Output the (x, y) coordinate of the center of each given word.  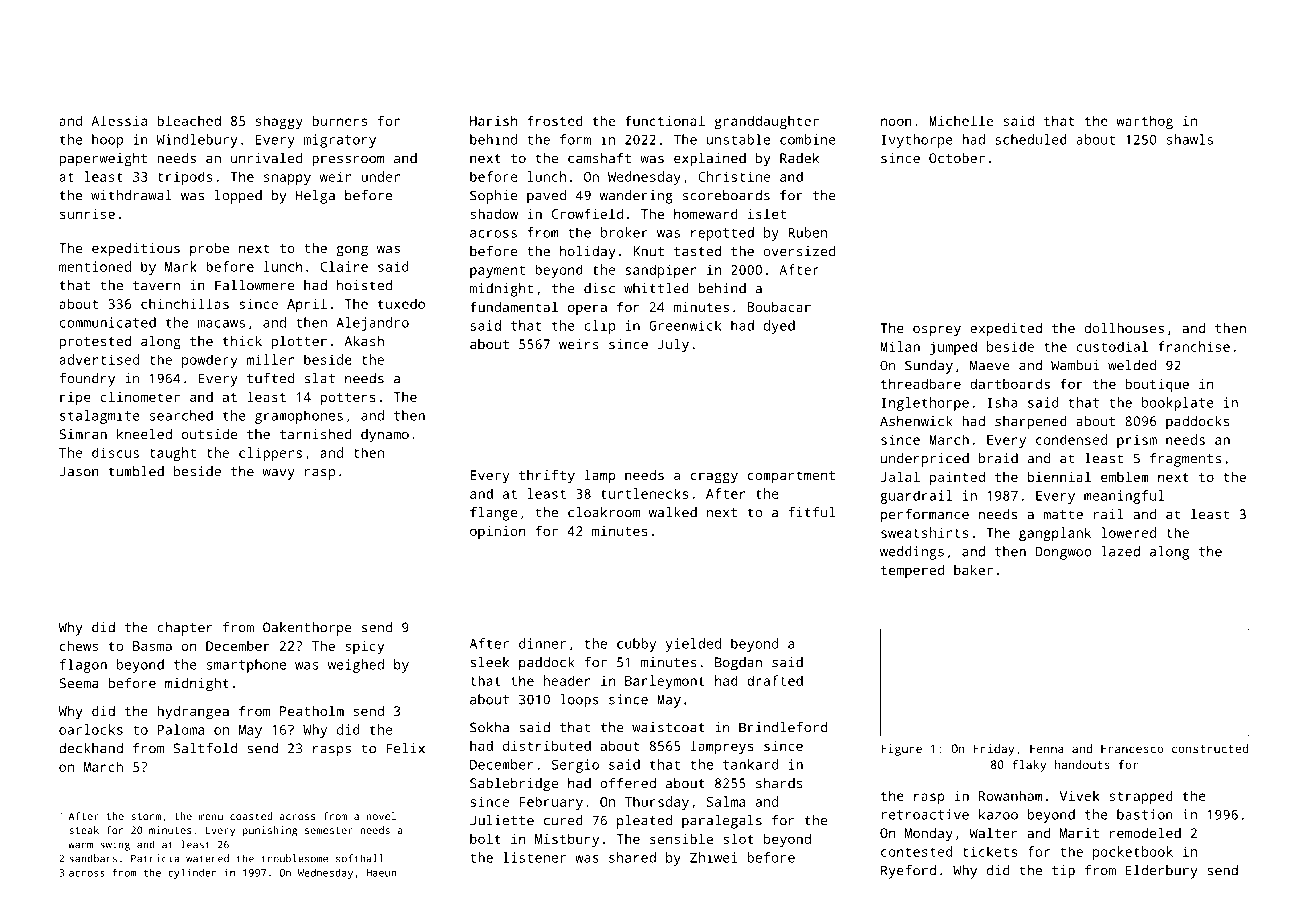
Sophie (494, 197)
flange (494, 514)
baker (973, 569)
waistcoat (668, 727)
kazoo (998, 814)
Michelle (961, 120)
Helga (315, 197)
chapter (185, 629)
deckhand (91, 748)
